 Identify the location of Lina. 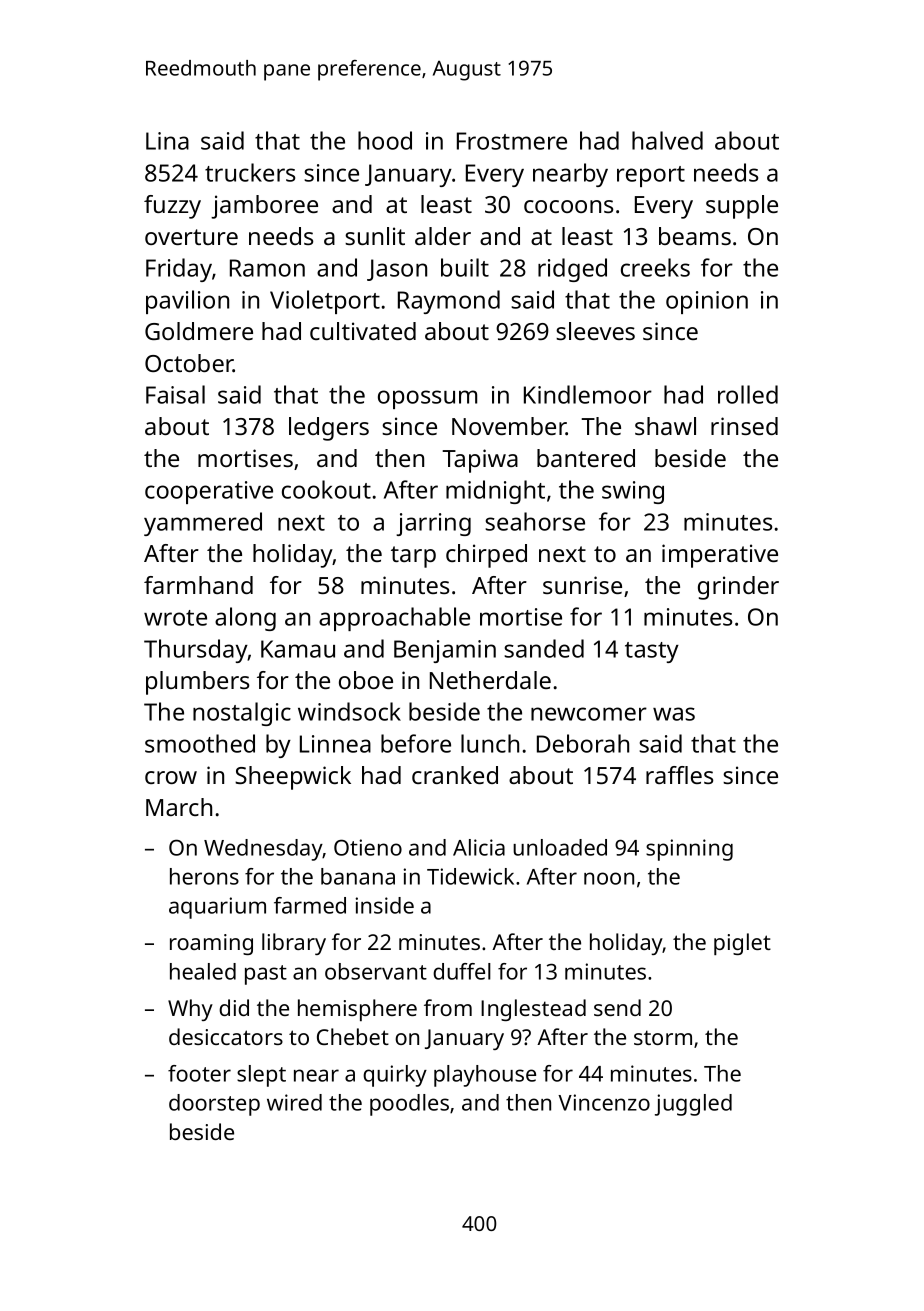
(167, 141).
